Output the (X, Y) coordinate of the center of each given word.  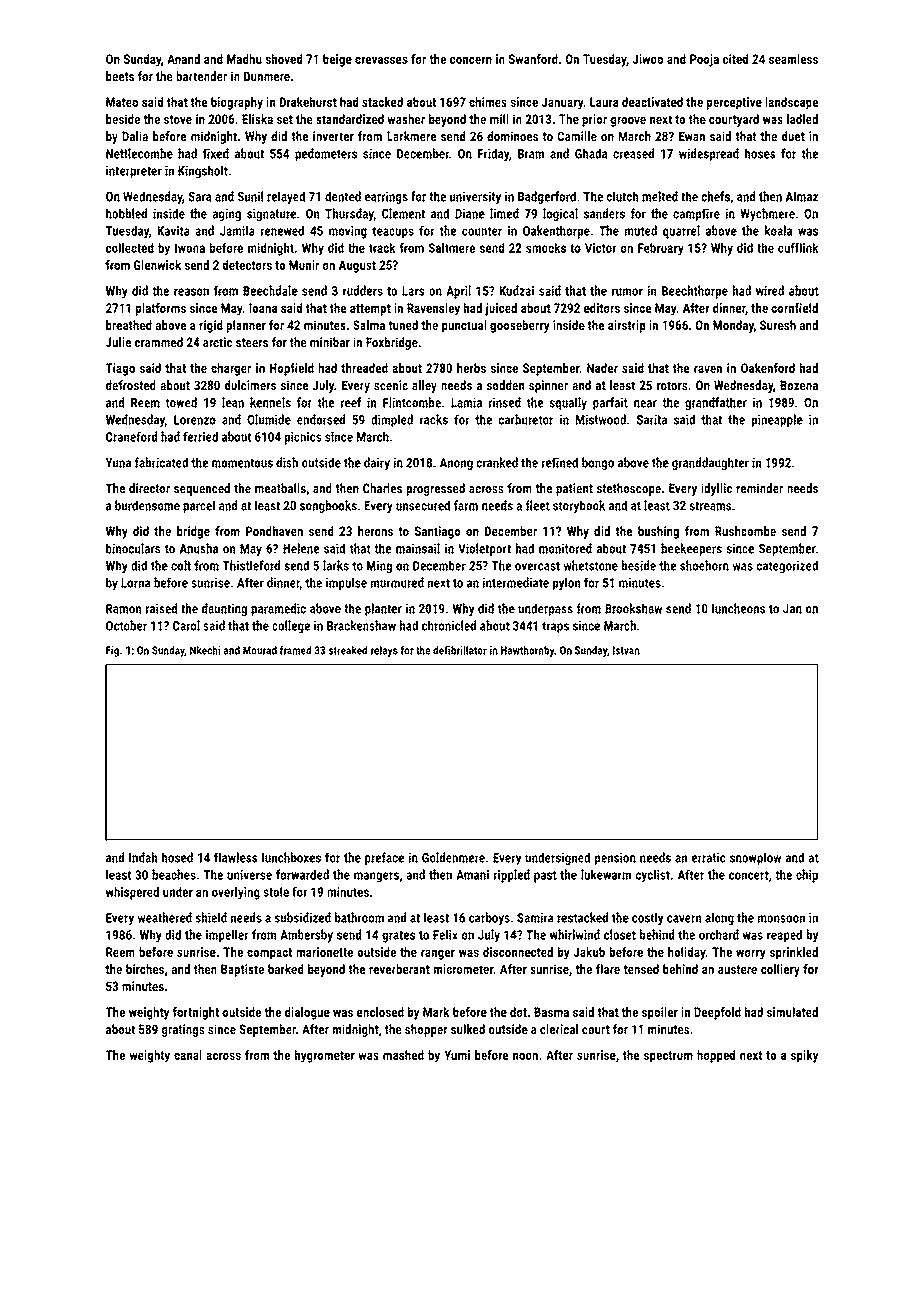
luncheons (738, 608)
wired (770, 290)
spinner (548, 386)
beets (120, 76)
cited (735, 59)
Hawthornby (527, 651)
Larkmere (411, 136)
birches (145, 969)
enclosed (380, 1012)
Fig (112, 651)
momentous (242, 463)
